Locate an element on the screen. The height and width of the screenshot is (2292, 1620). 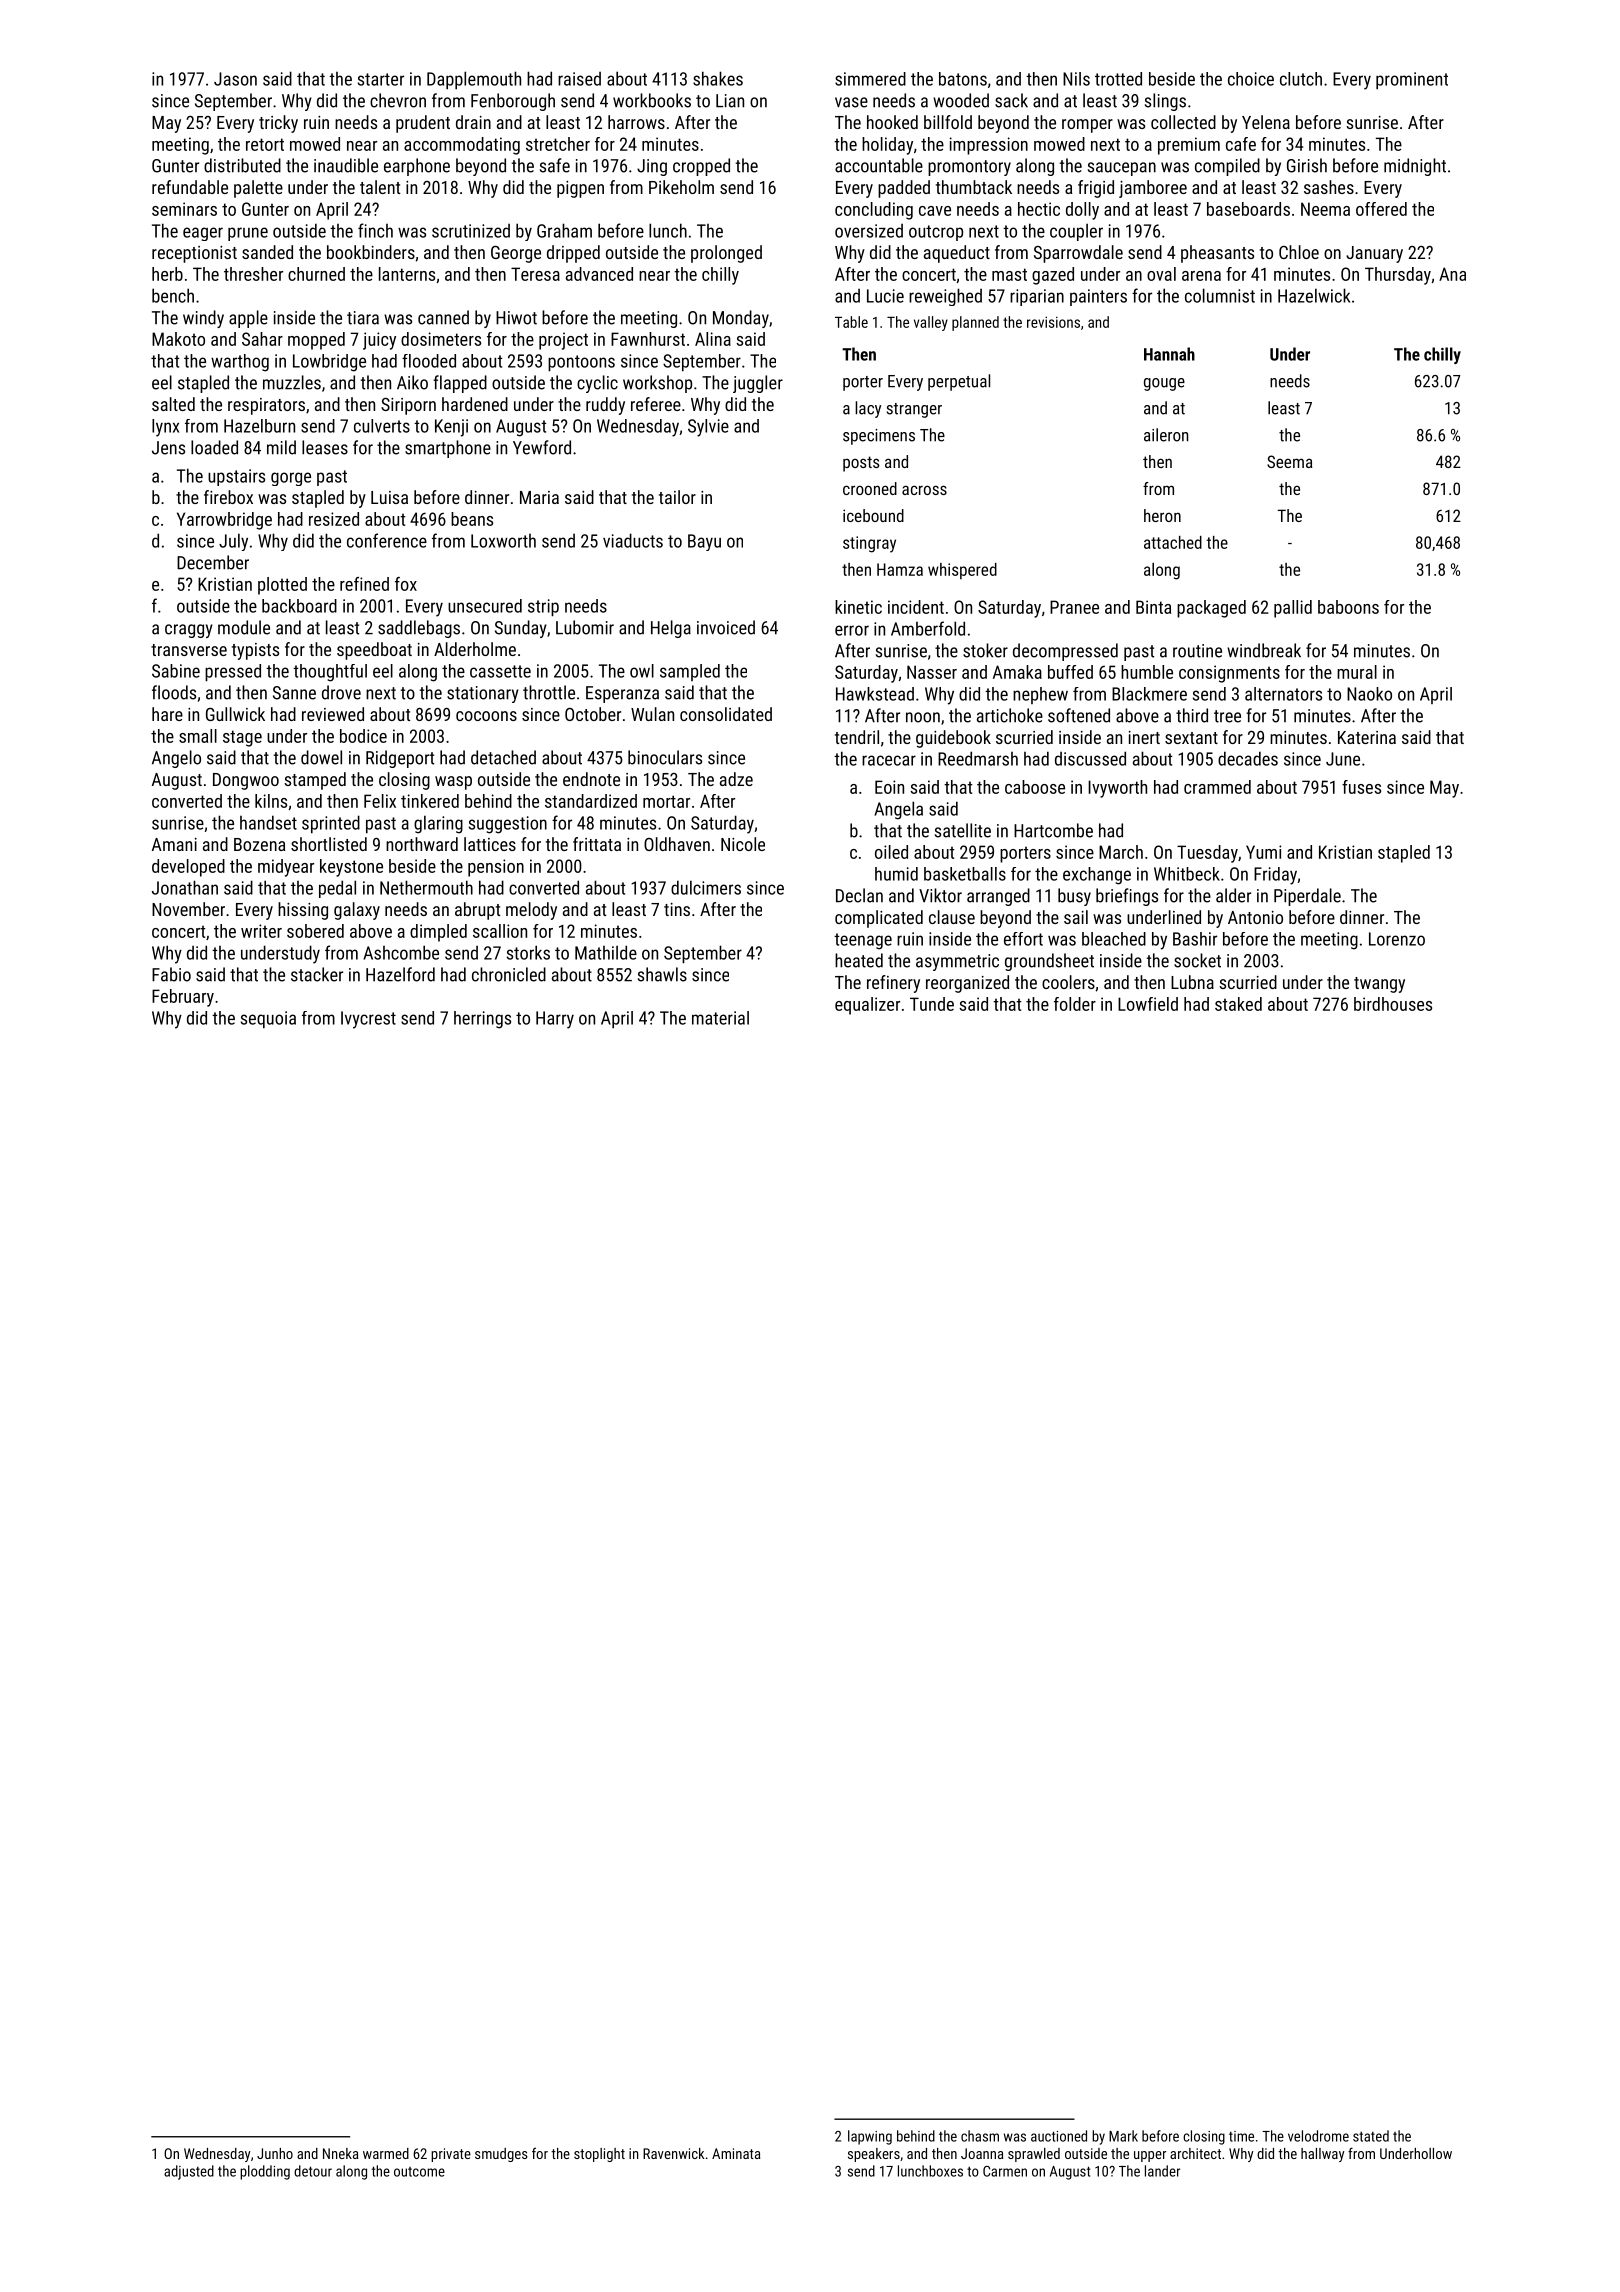
baboons is located at coordinates (1348, 607).
